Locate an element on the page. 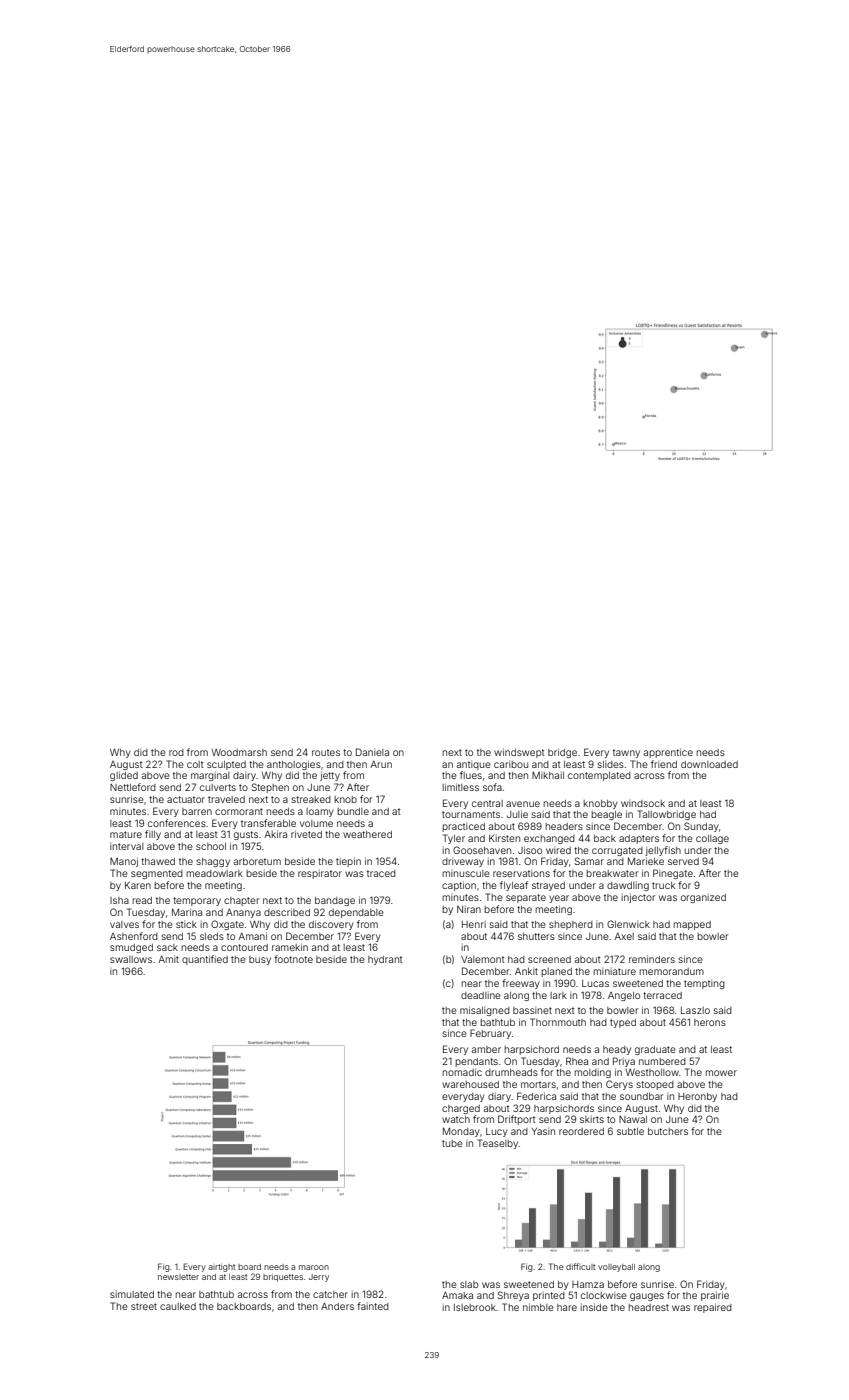  pendants is located at coordinates (477, 1062).
